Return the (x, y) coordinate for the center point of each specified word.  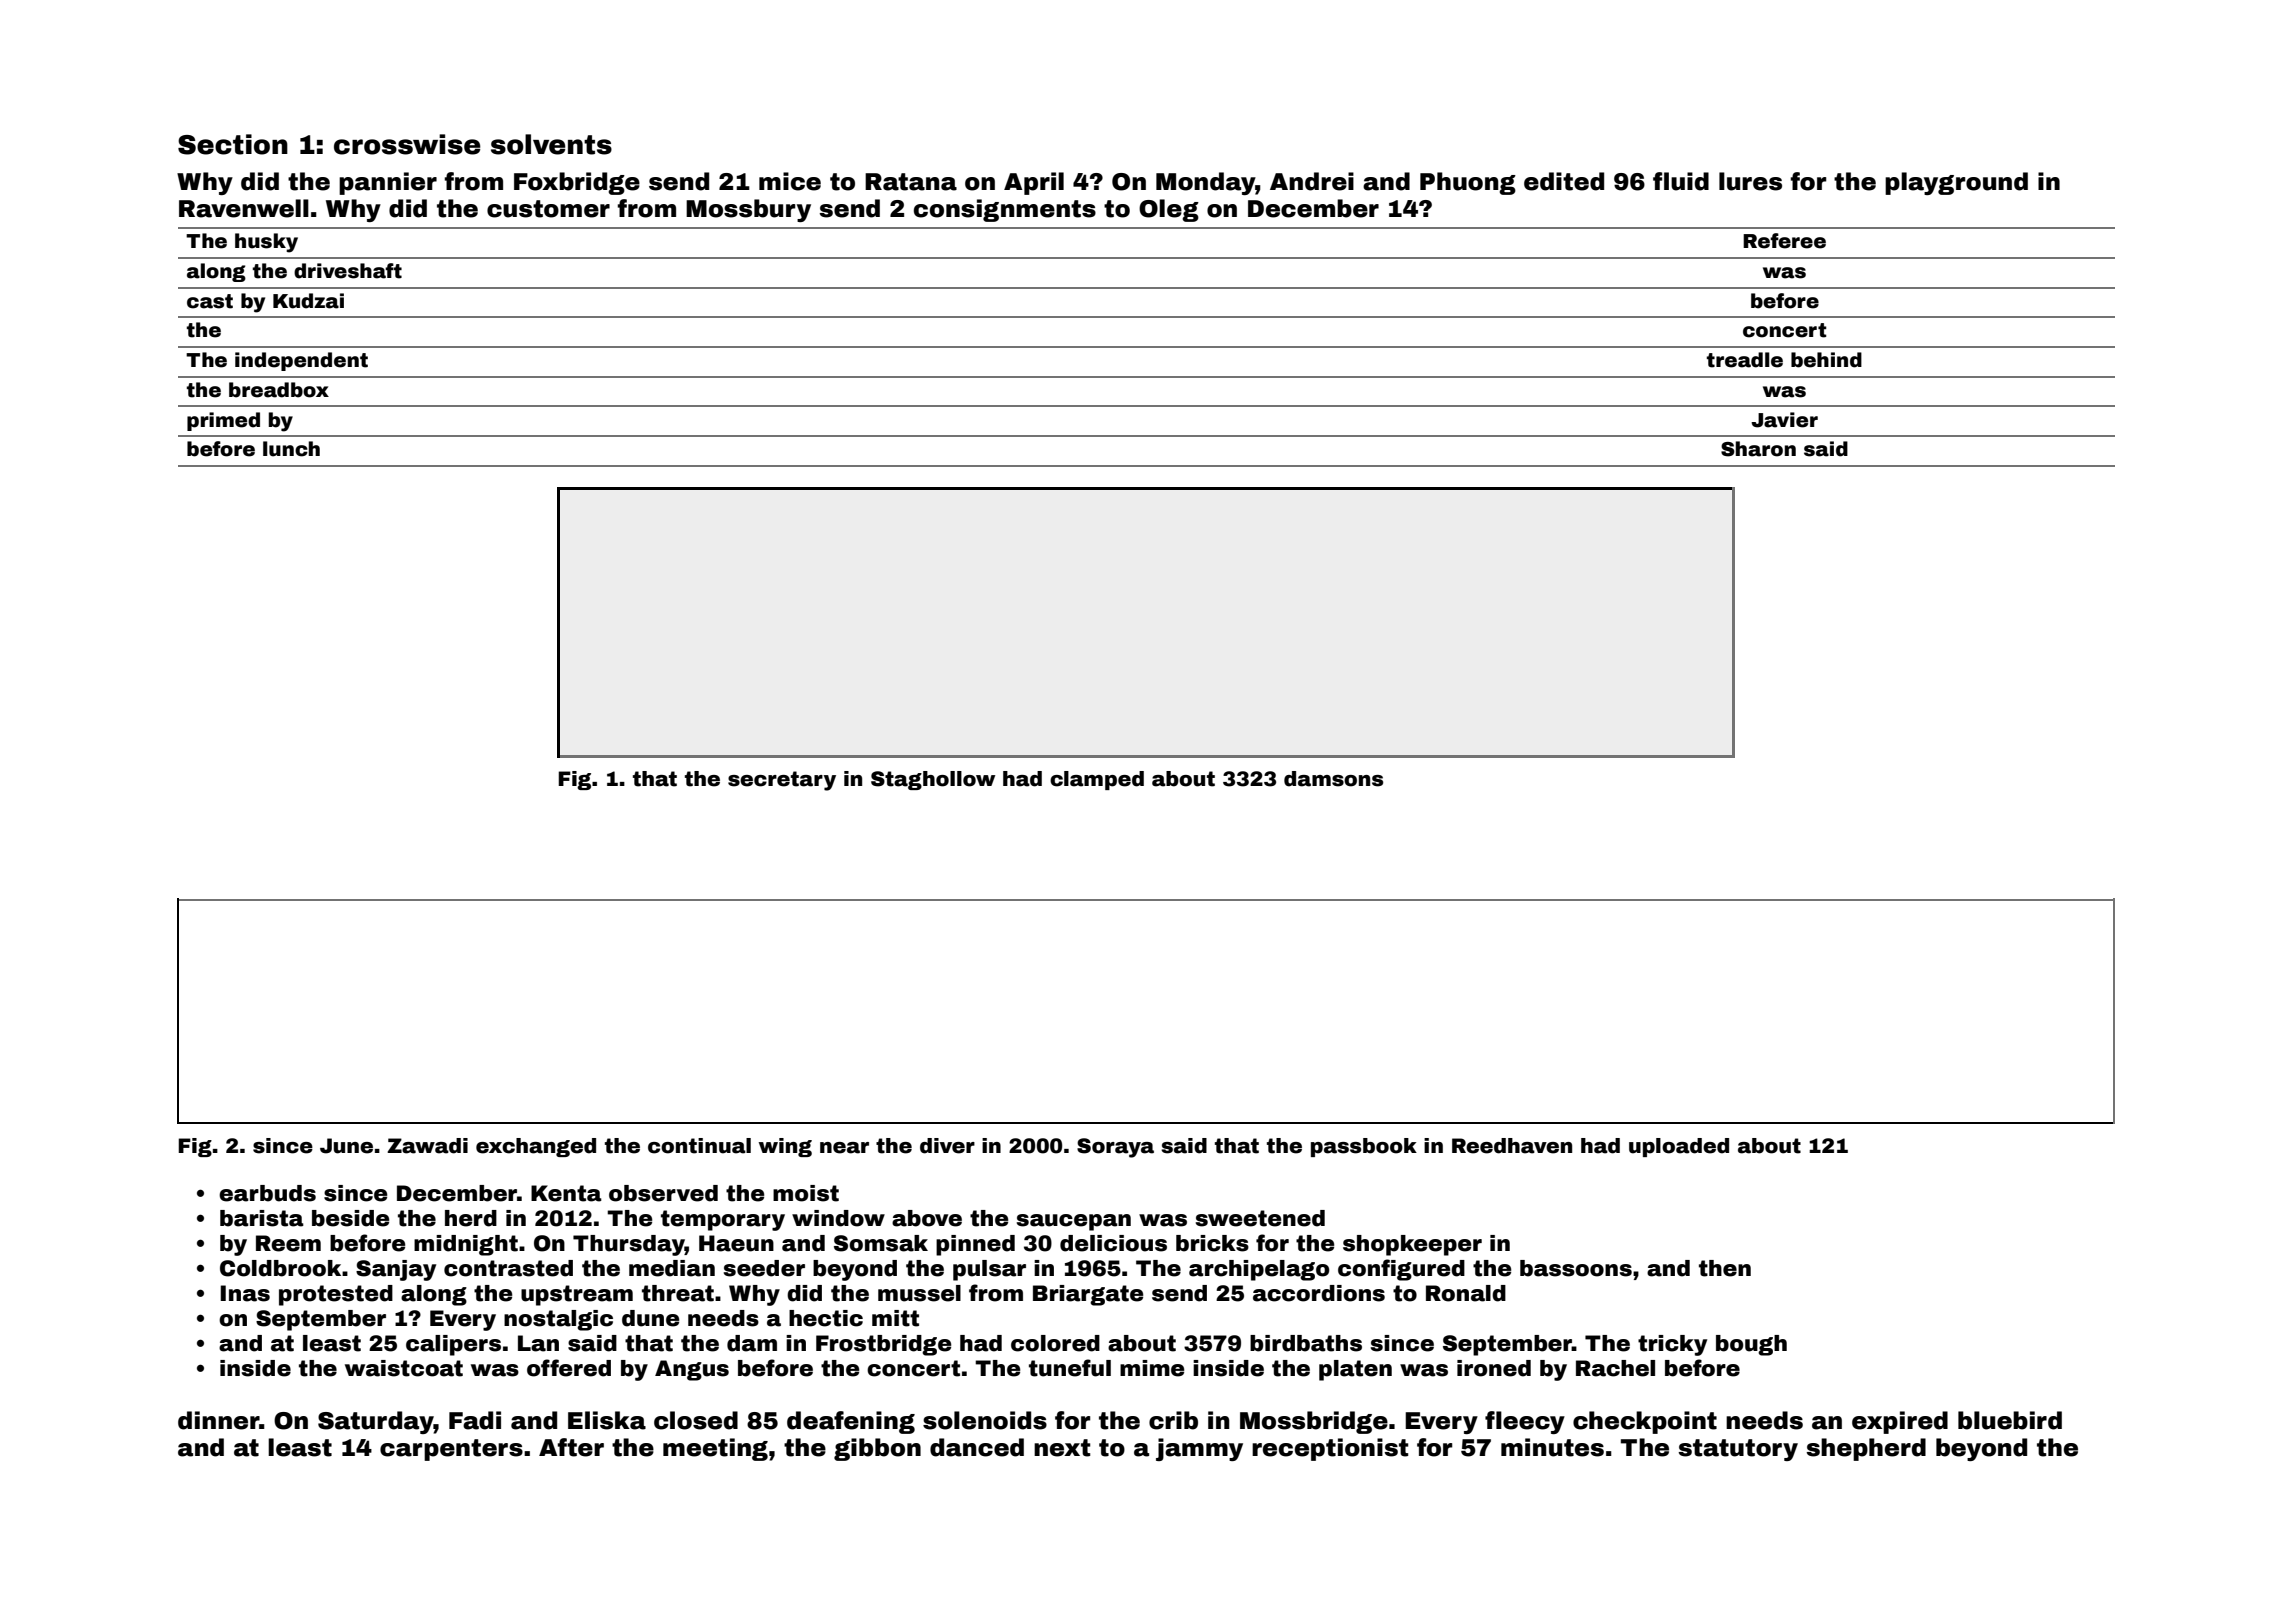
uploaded (1679, 1147)
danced (977, 1447)
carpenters (451, 1450)
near (844, 1148)
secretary (782, 781)
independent (301, 361)
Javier (1784, 420)
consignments (1005, 210)
